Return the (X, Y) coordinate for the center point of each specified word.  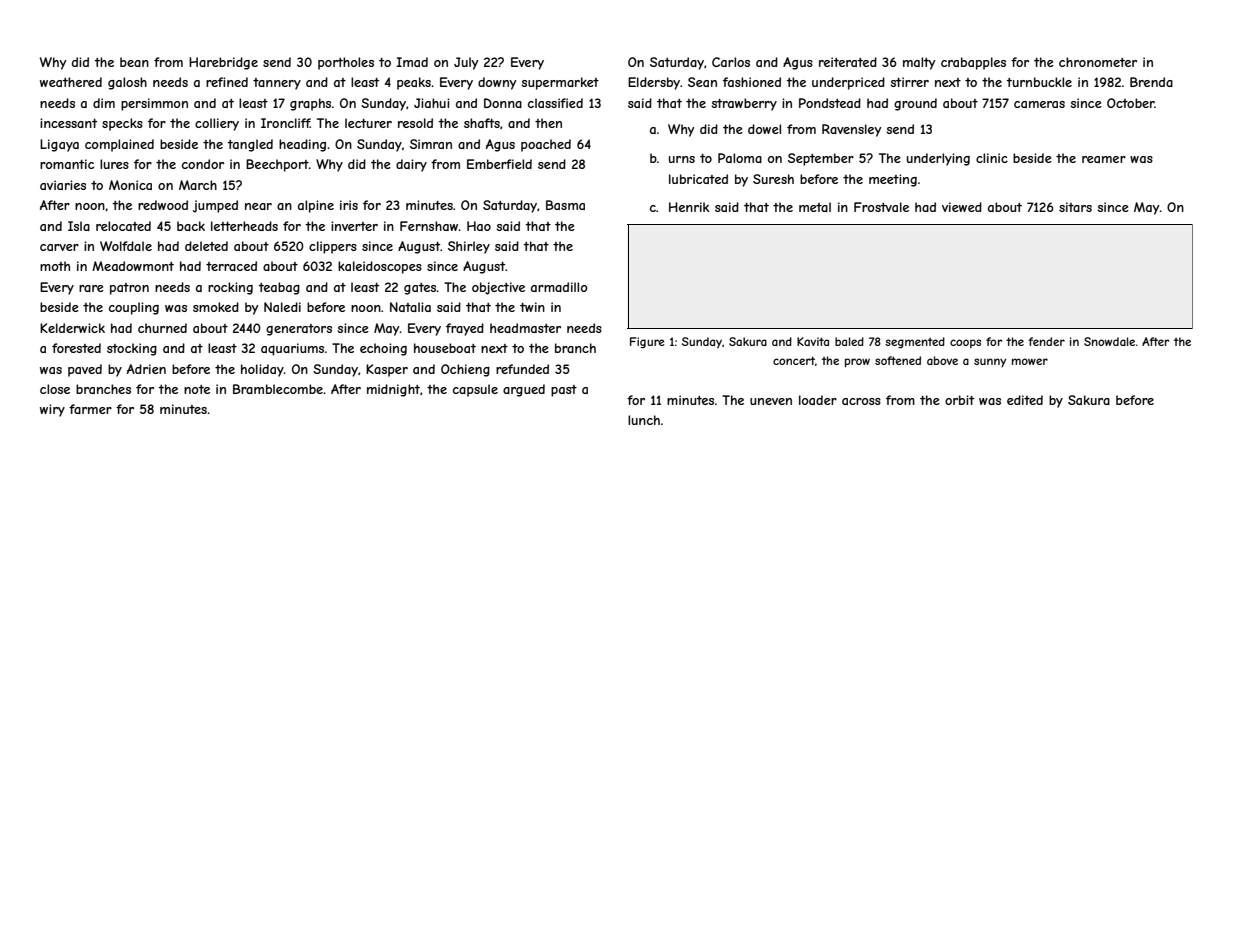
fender (1046, 341)
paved (85, 370)
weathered (71, 82)
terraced (231, 266)
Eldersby (654, 83)
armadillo (559, 287)
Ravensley (851, 130)
